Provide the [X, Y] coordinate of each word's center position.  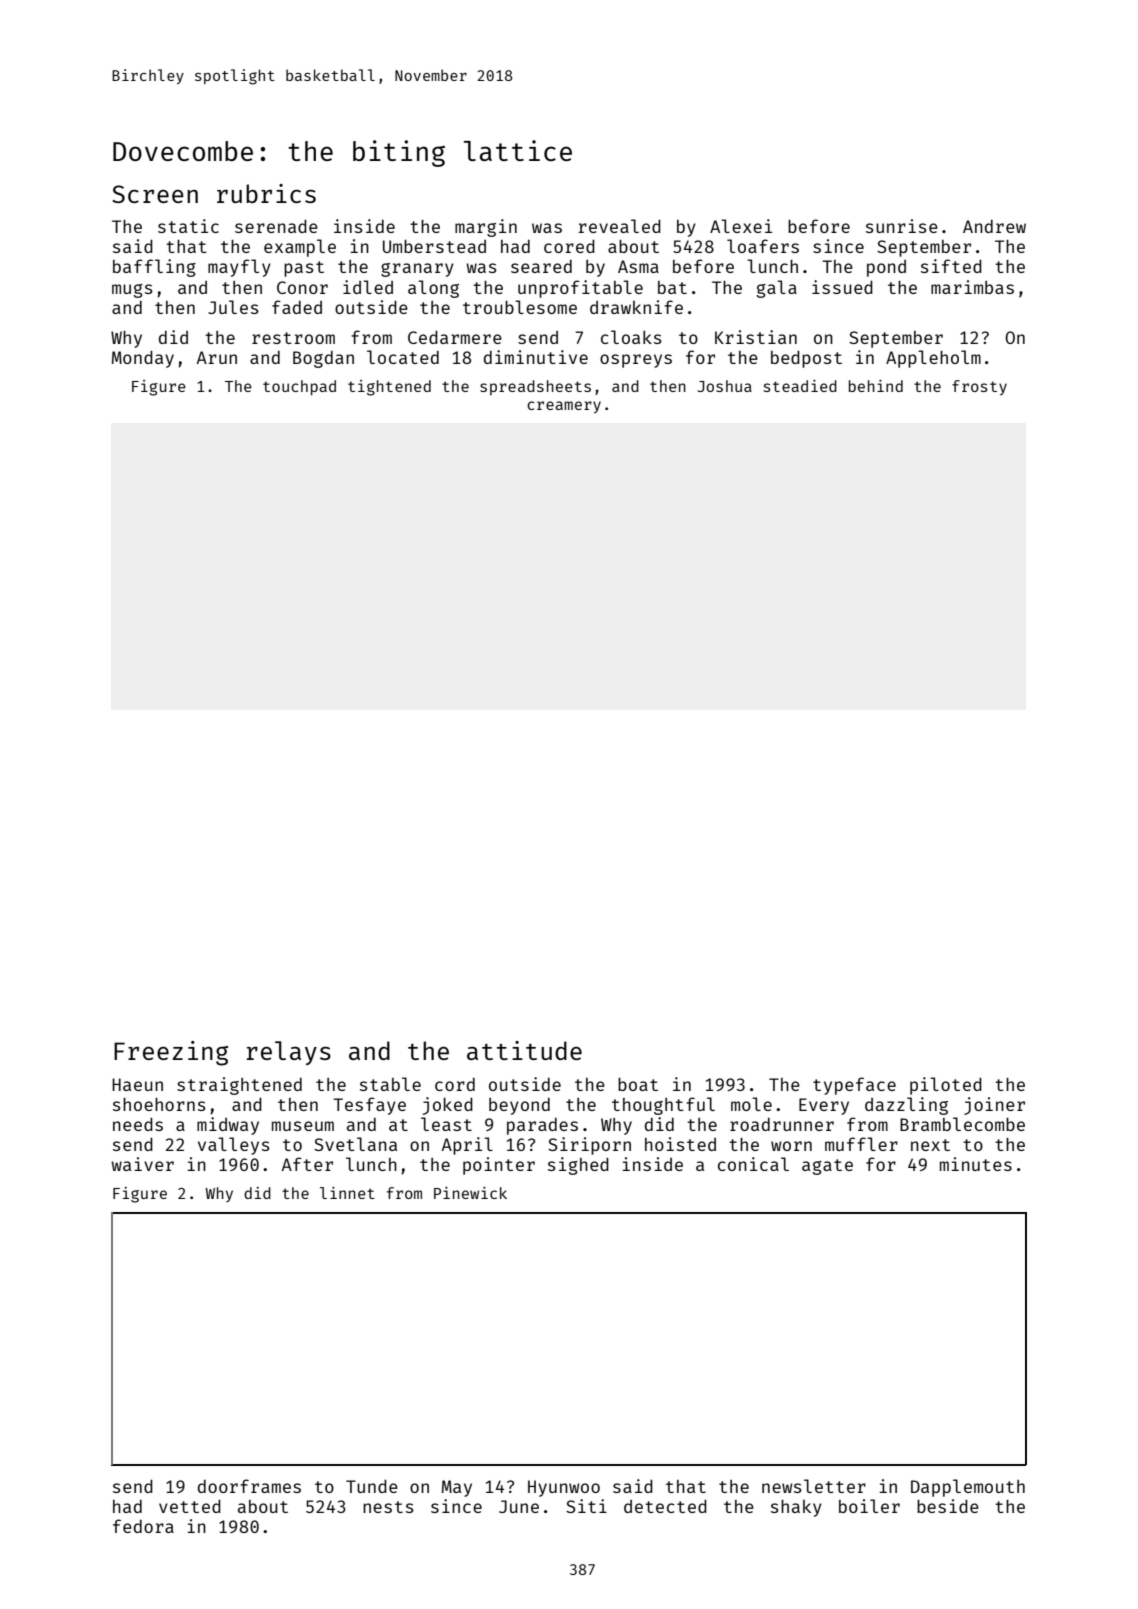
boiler [869, 1506]
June [519, 1506]
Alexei [741, 226]
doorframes [249, 1486]
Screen [155, 194]
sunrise [902, 226]
